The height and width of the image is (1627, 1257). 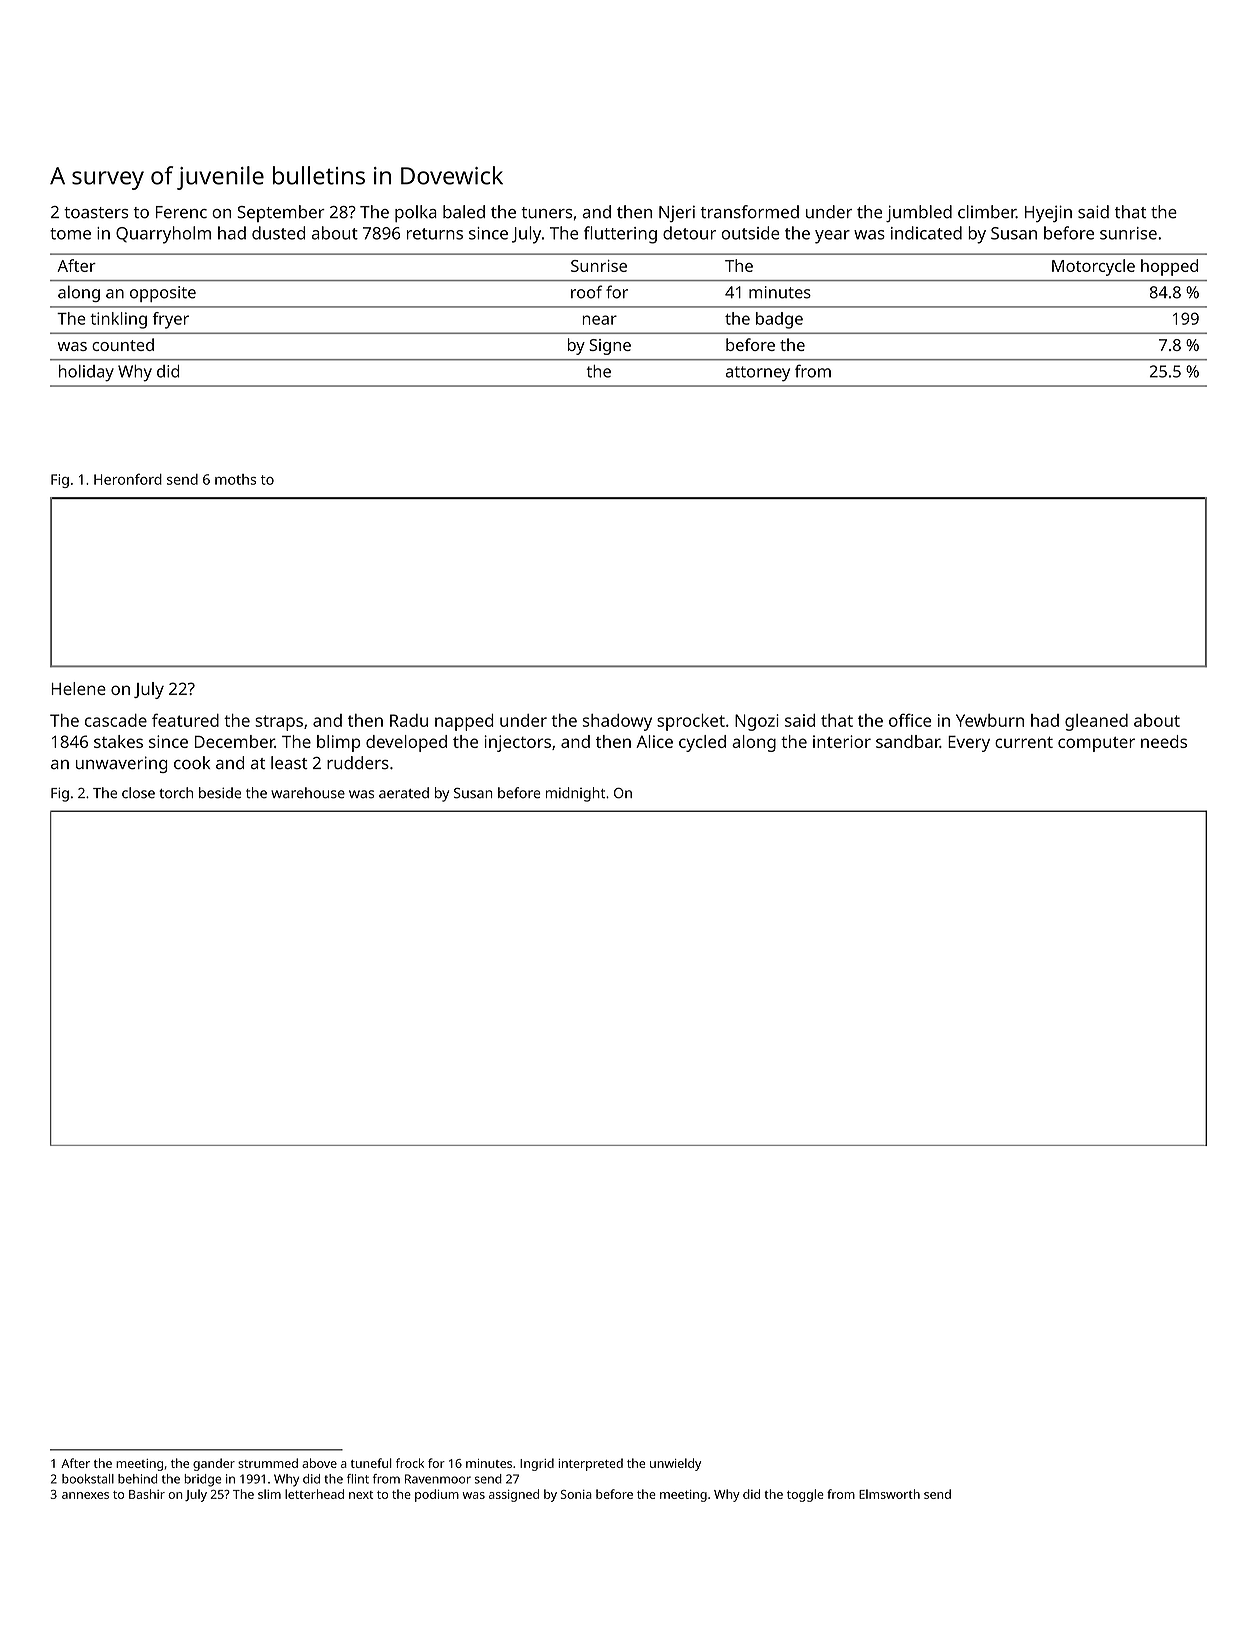 I want to click on needs, so click(x=1164, y=741).
